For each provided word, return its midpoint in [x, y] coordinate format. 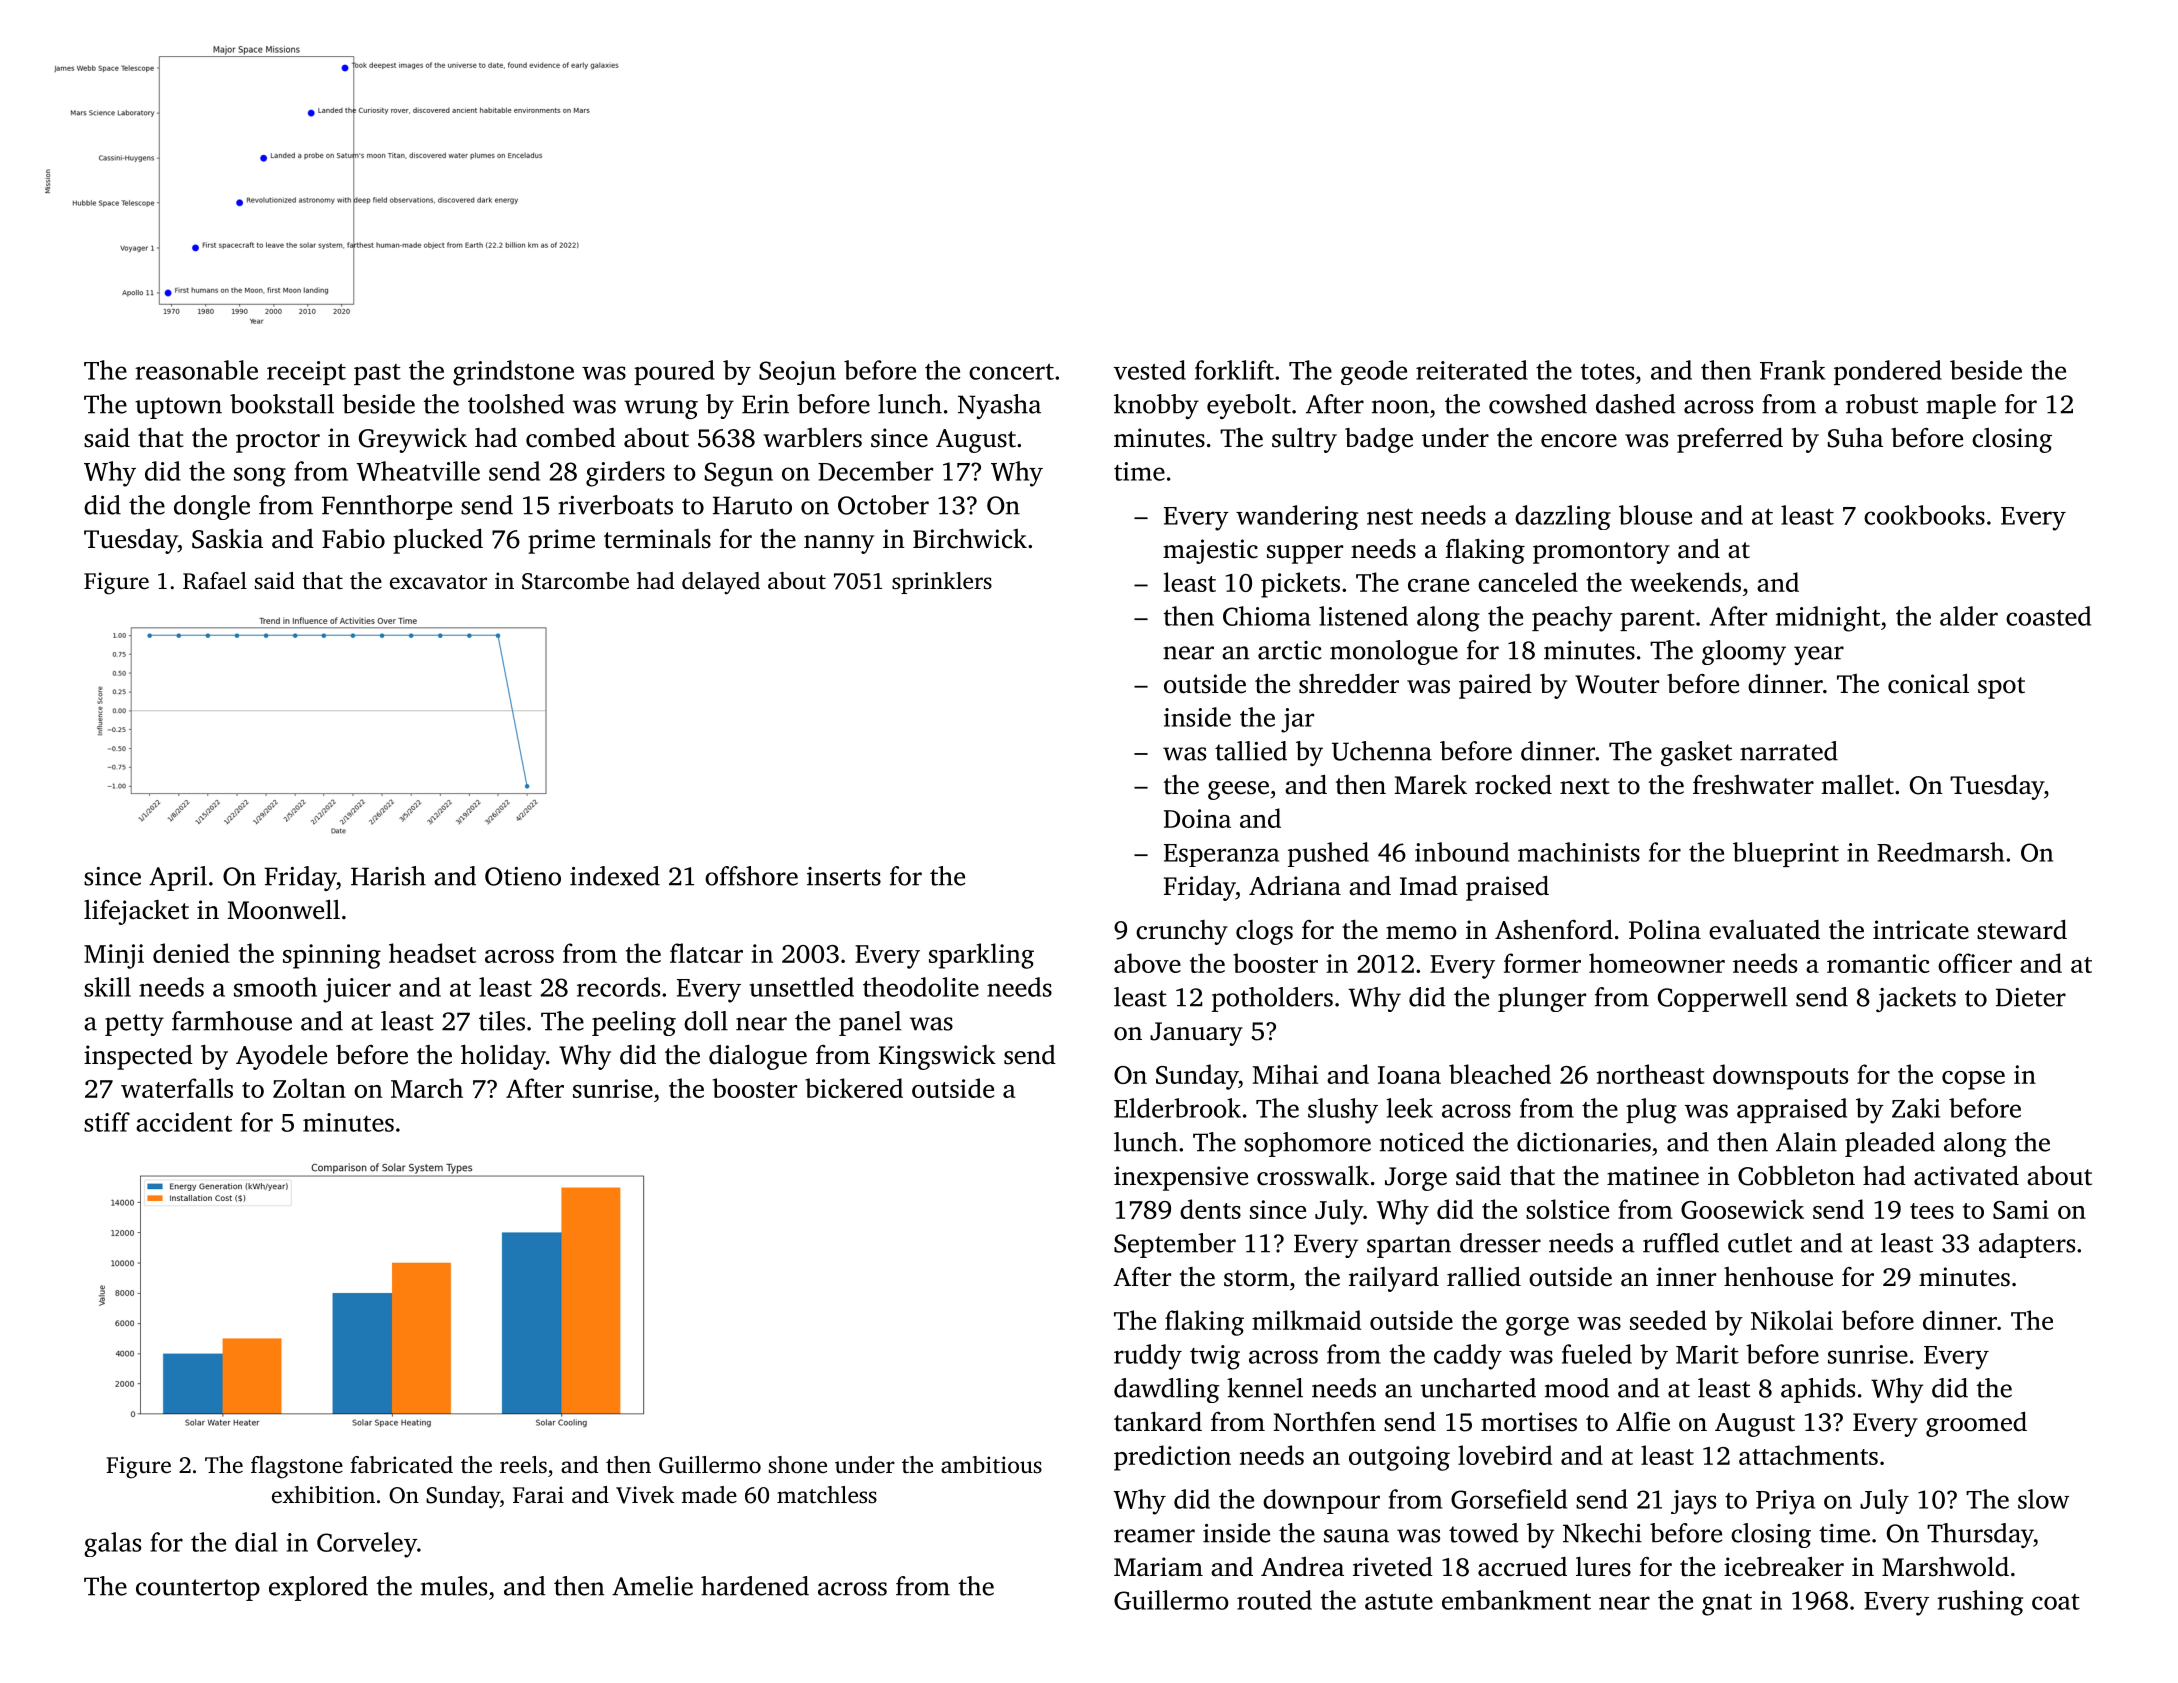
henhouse [1778, 1277]
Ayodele [281, 1057]
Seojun [797, 373]
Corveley [367, 1545]
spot [2001, 688]
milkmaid [1306, 1320]
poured [674, 372]
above [1147, 963]
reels [523, 1465]
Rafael [215, 581]
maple [1961, 406]
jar [1297, 720]
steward [2022, 930]
